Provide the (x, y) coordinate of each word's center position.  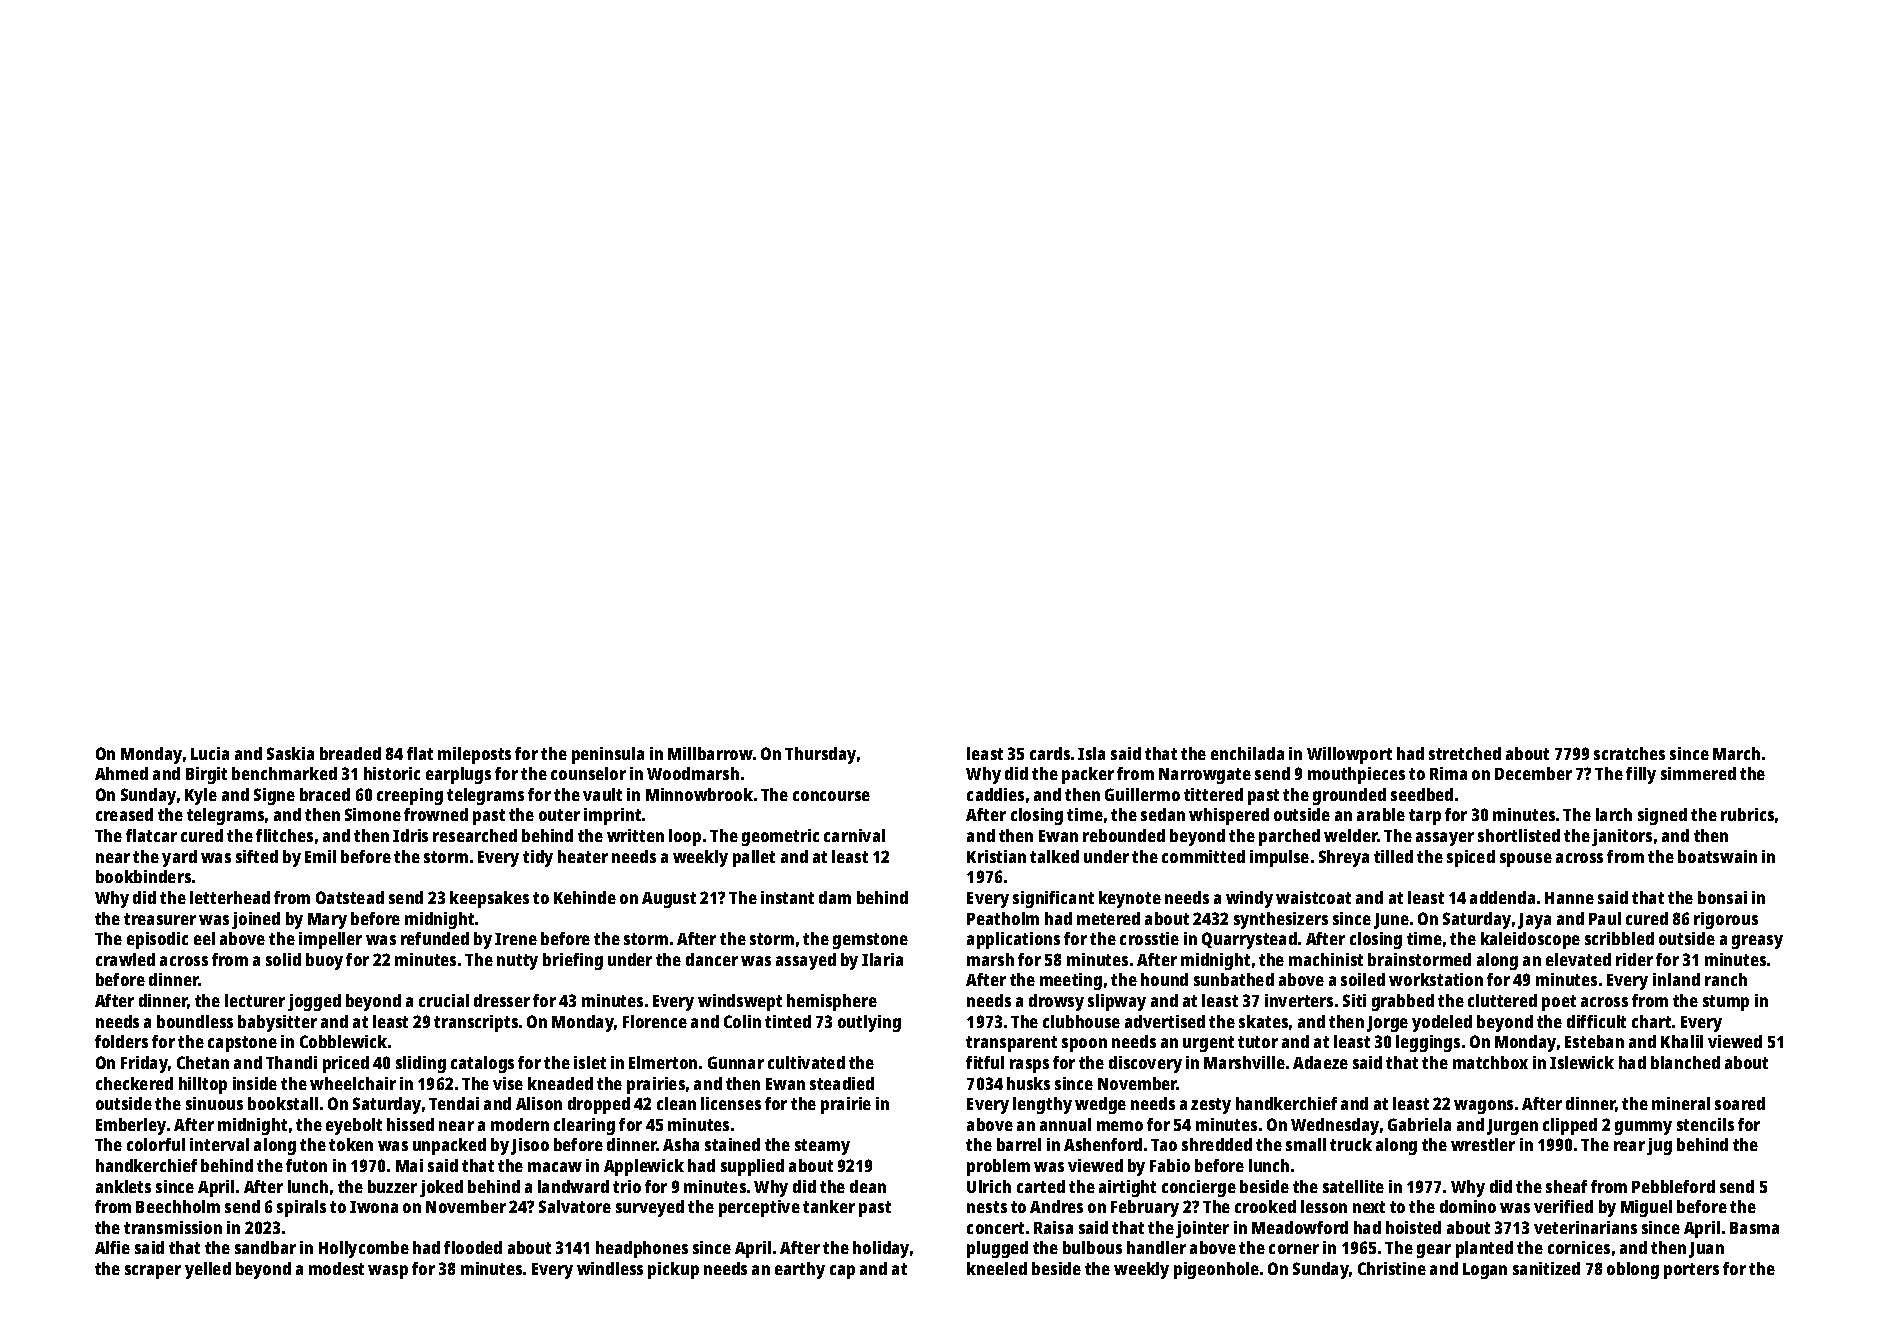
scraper (153, 1272)
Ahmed (121, 773)
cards (1050, 753)
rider (1634, 959)
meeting (1071, 981)
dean (868, 1186)
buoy (324, 961)
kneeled (997, 1268)
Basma (1754, 1228)
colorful (156, 1144)
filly (1641, 775)
